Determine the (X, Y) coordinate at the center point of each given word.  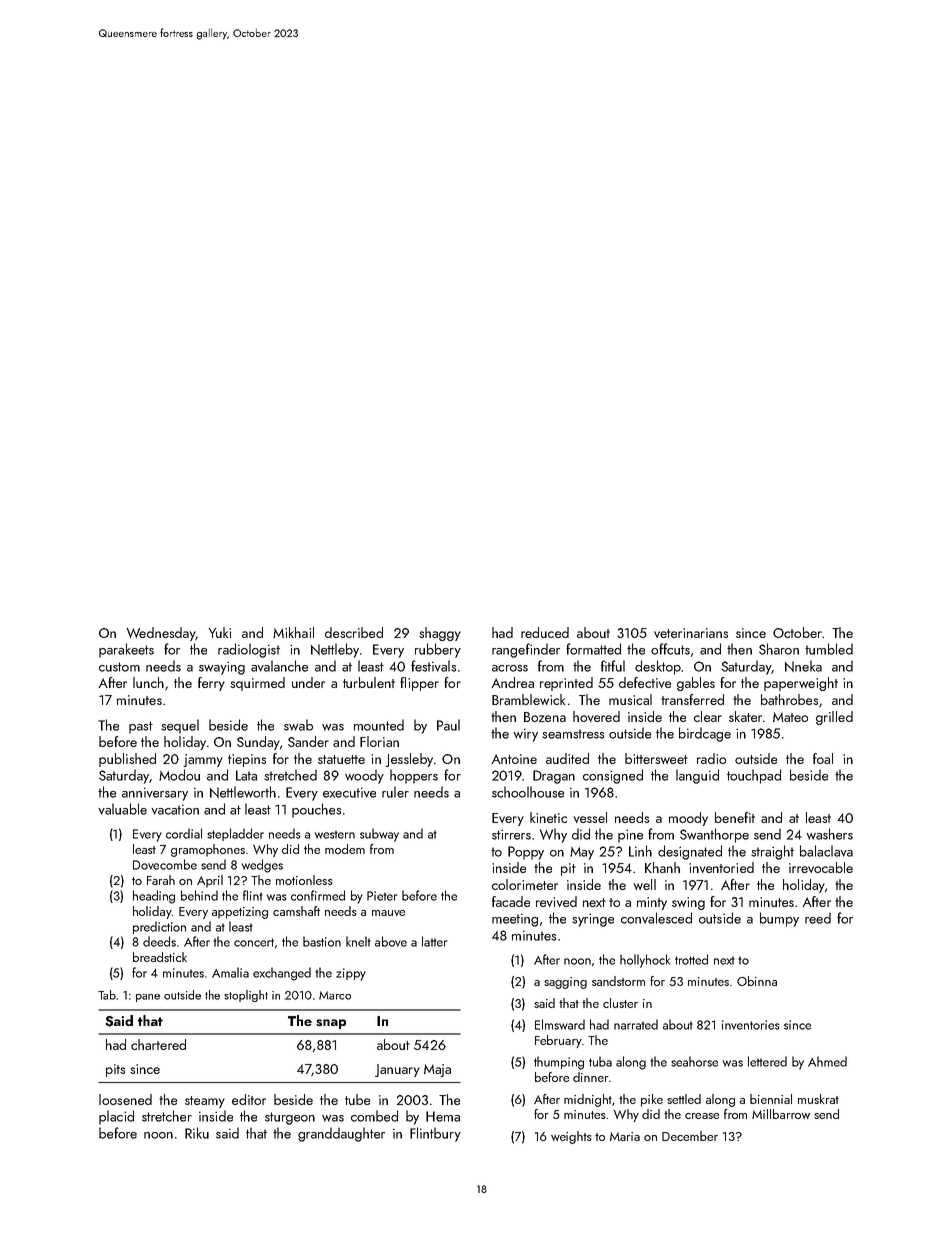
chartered (158, 1044)
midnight (588, 1100)
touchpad (754, 776)
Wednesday (160, 634)
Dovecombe (165, 864)
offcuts (670, 649)
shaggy (440, 634)
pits (115, 1070)
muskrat (818, 1099)
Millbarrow (781, 1114)
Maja (437, 1070)
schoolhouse (528, 792)
